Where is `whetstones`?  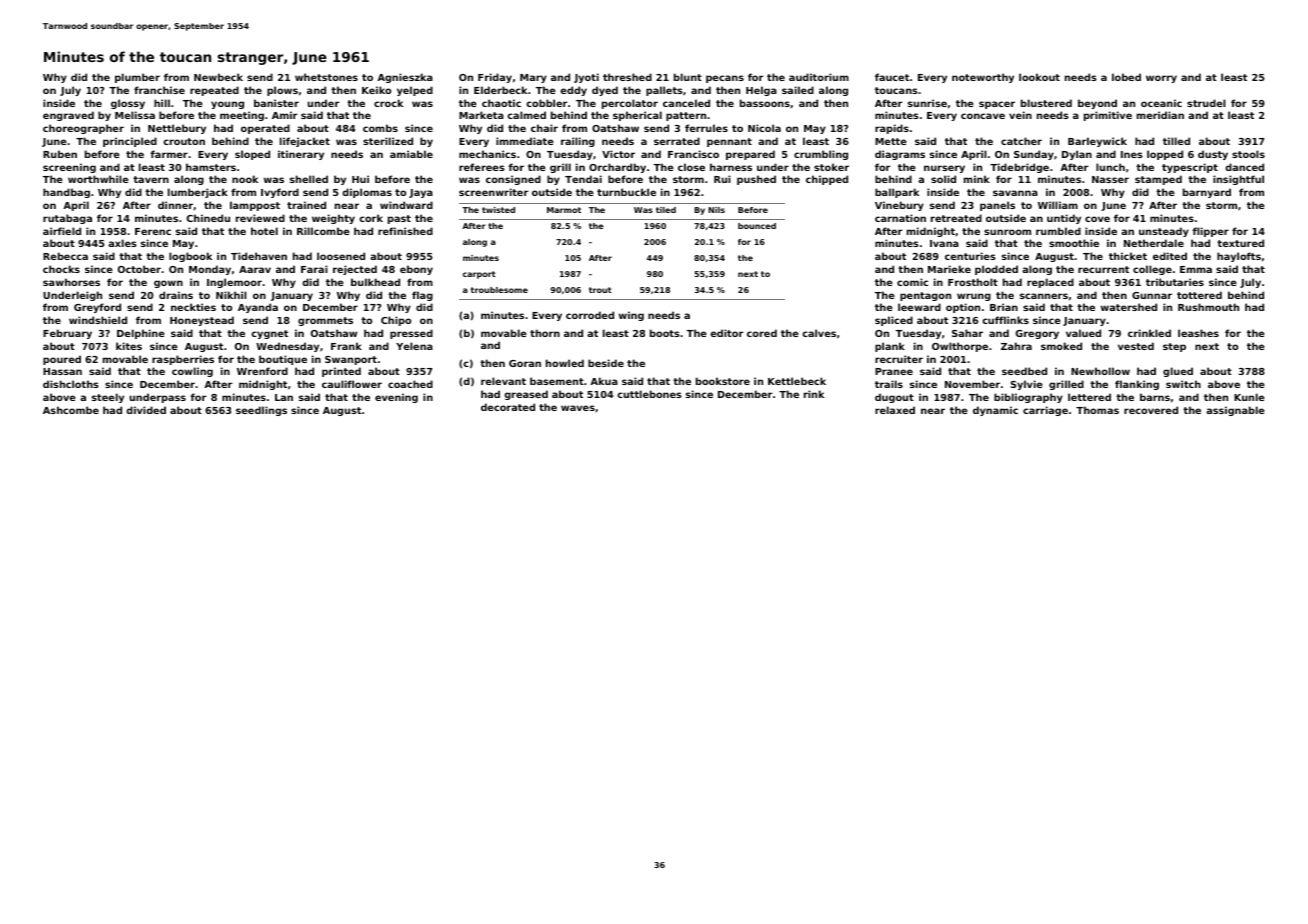
whetstones is located at coordinates (326, 77).
